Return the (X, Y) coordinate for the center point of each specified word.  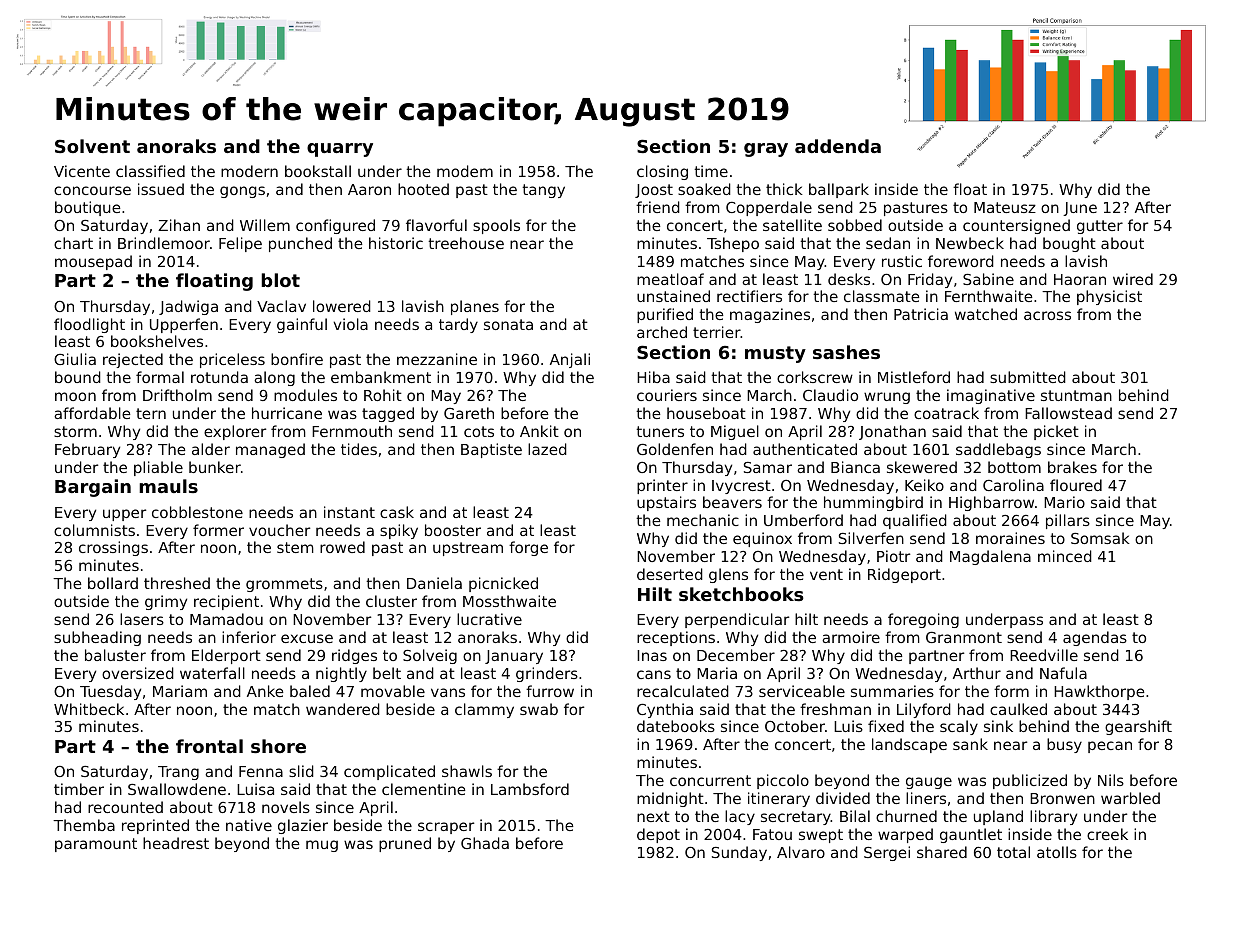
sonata (508, 324)
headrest (176, 843)
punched (300, 244)
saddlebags (998, 450)
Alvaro (801, 852)
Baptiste (491, 450)
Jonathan (892, 432)
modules (305, 395)
